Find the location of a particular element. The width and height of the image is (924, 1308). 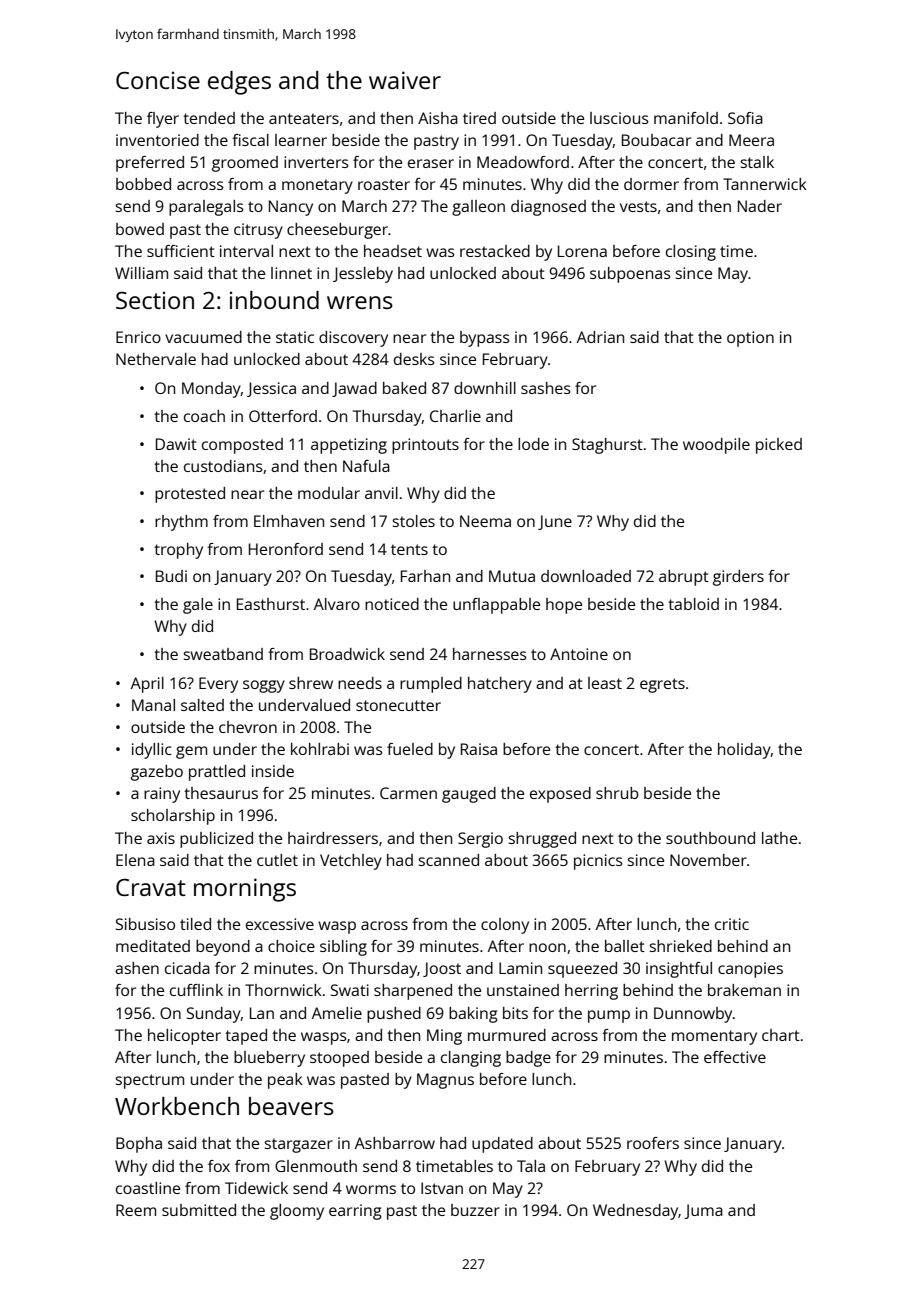

submitted is located at coordinates (199, 1210).
